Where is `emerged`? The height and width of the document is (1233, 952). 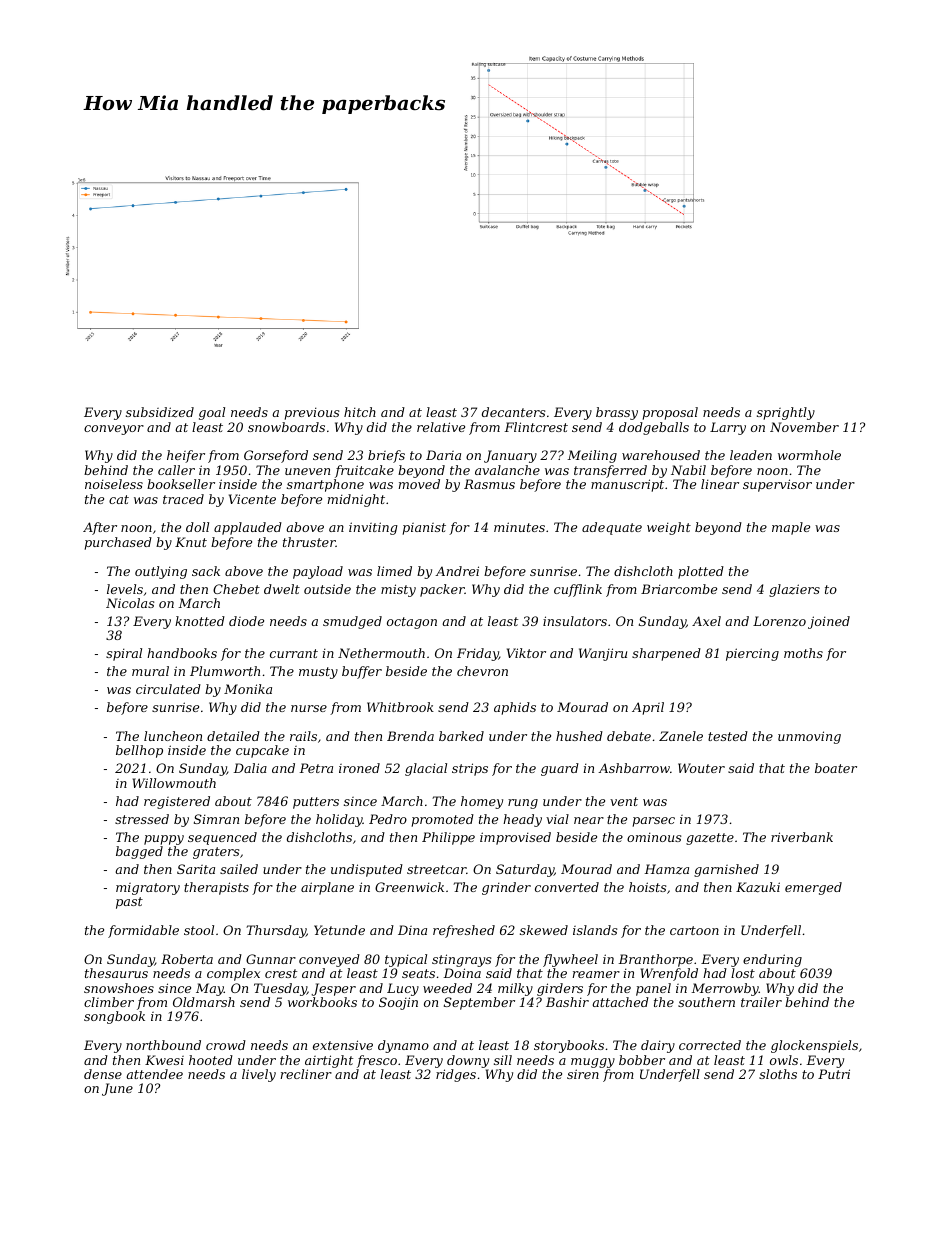 emerged is located at coordinates (813, 888).
